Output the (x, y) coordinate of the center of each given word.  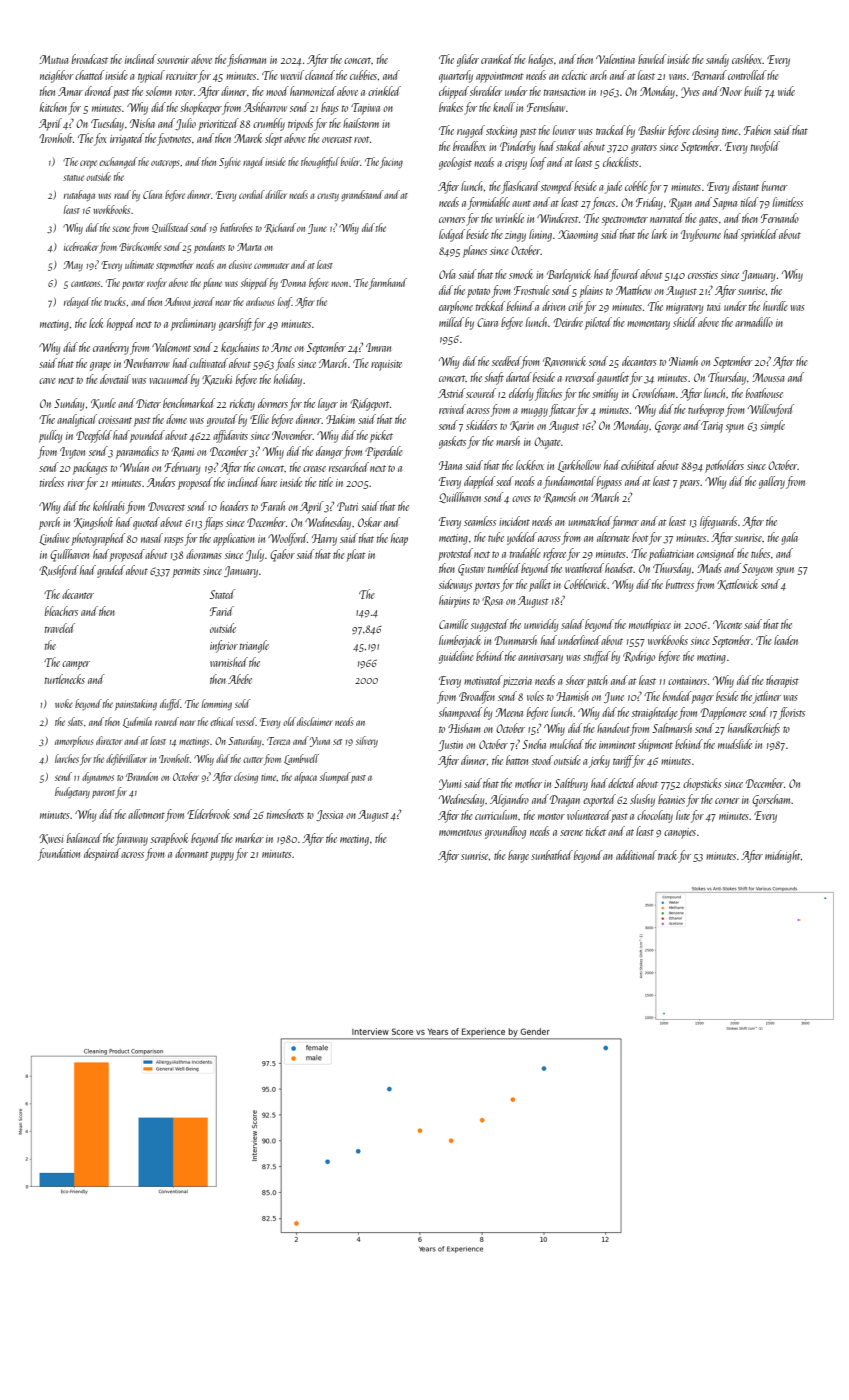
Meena (509, 712)
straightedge (655, 713)
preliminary (193, 324)
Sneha (534, 744)
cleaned (320, 75)
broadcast (90, 59)
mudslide (735, 744)
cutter (253, 760)
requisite (386, 365)
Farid (222, 611)
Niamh (683, 361)
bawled (652, 59)
